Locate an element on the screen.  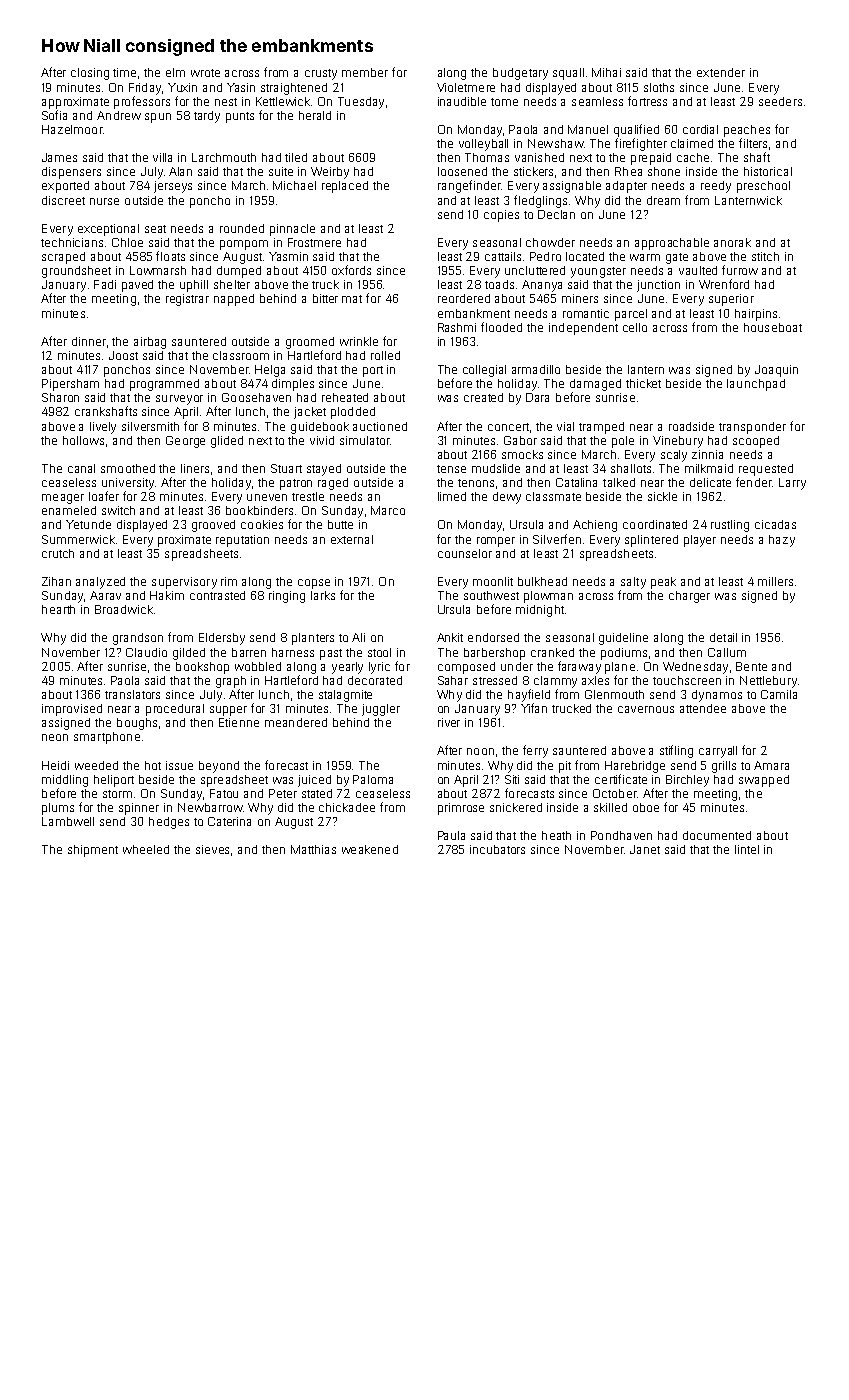
stayed is located at coordinates (324, 470).
